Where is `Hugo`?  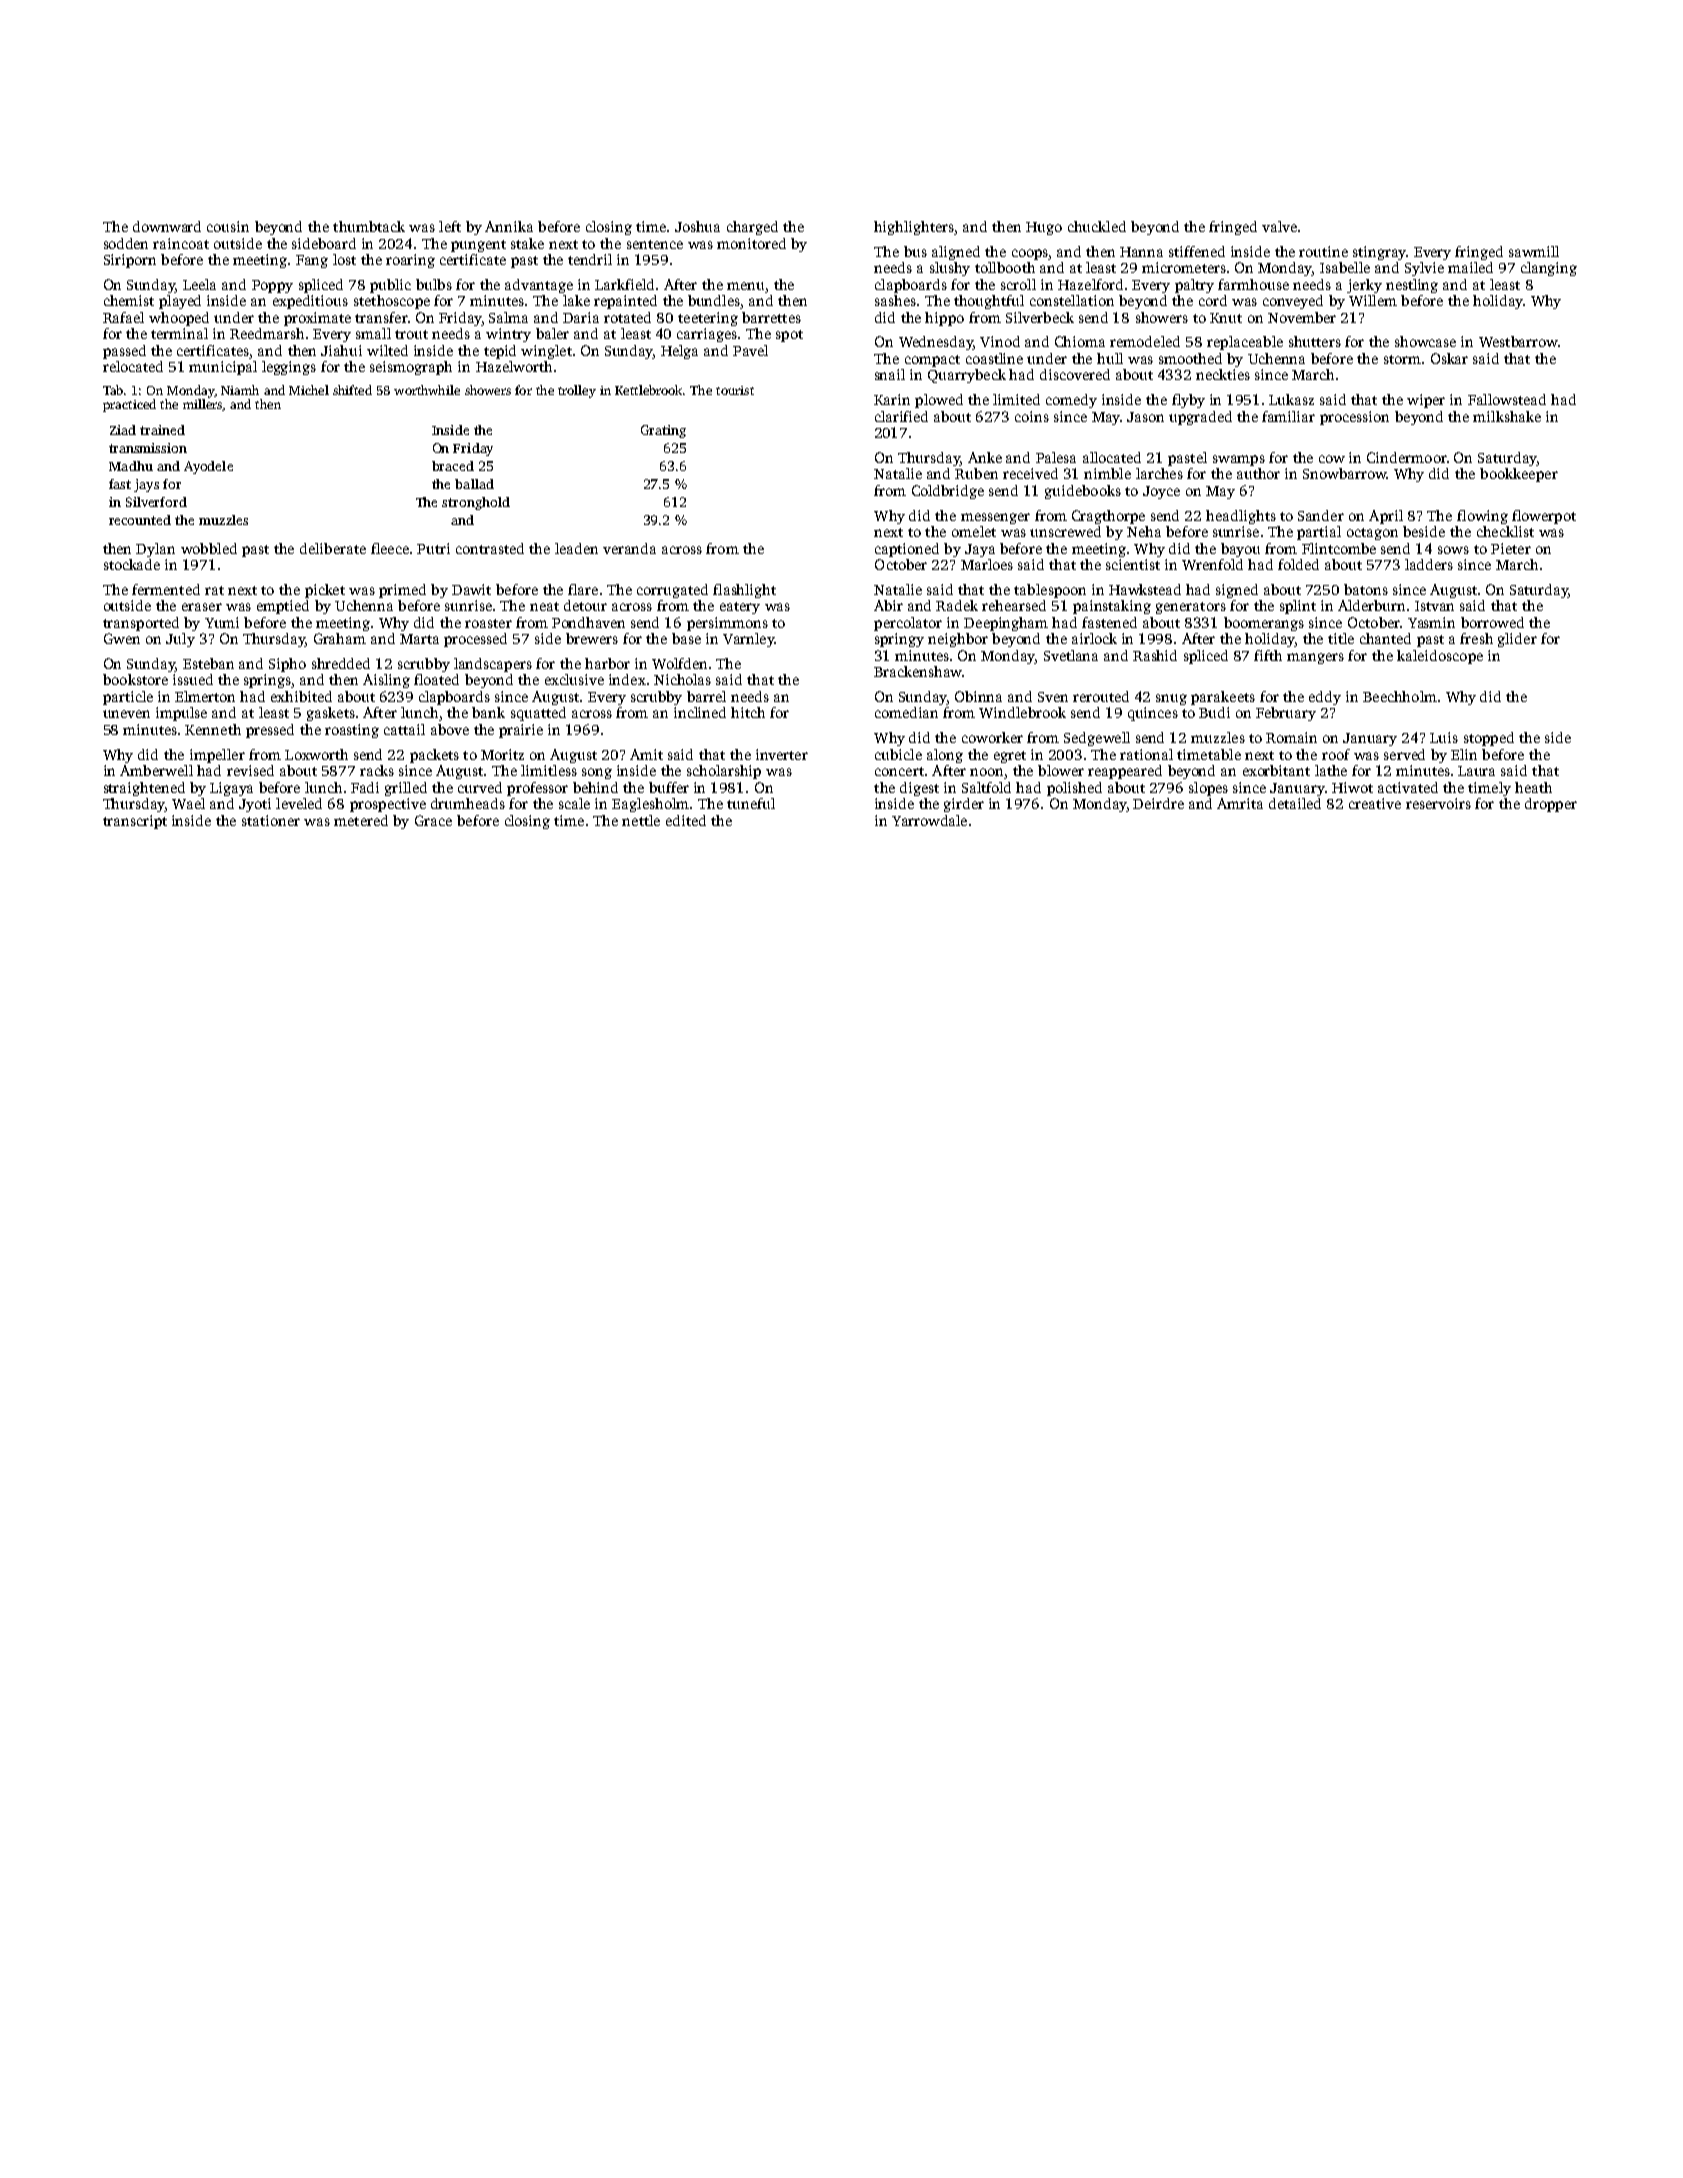
Hugo is located at coordinates (1044, 228).
